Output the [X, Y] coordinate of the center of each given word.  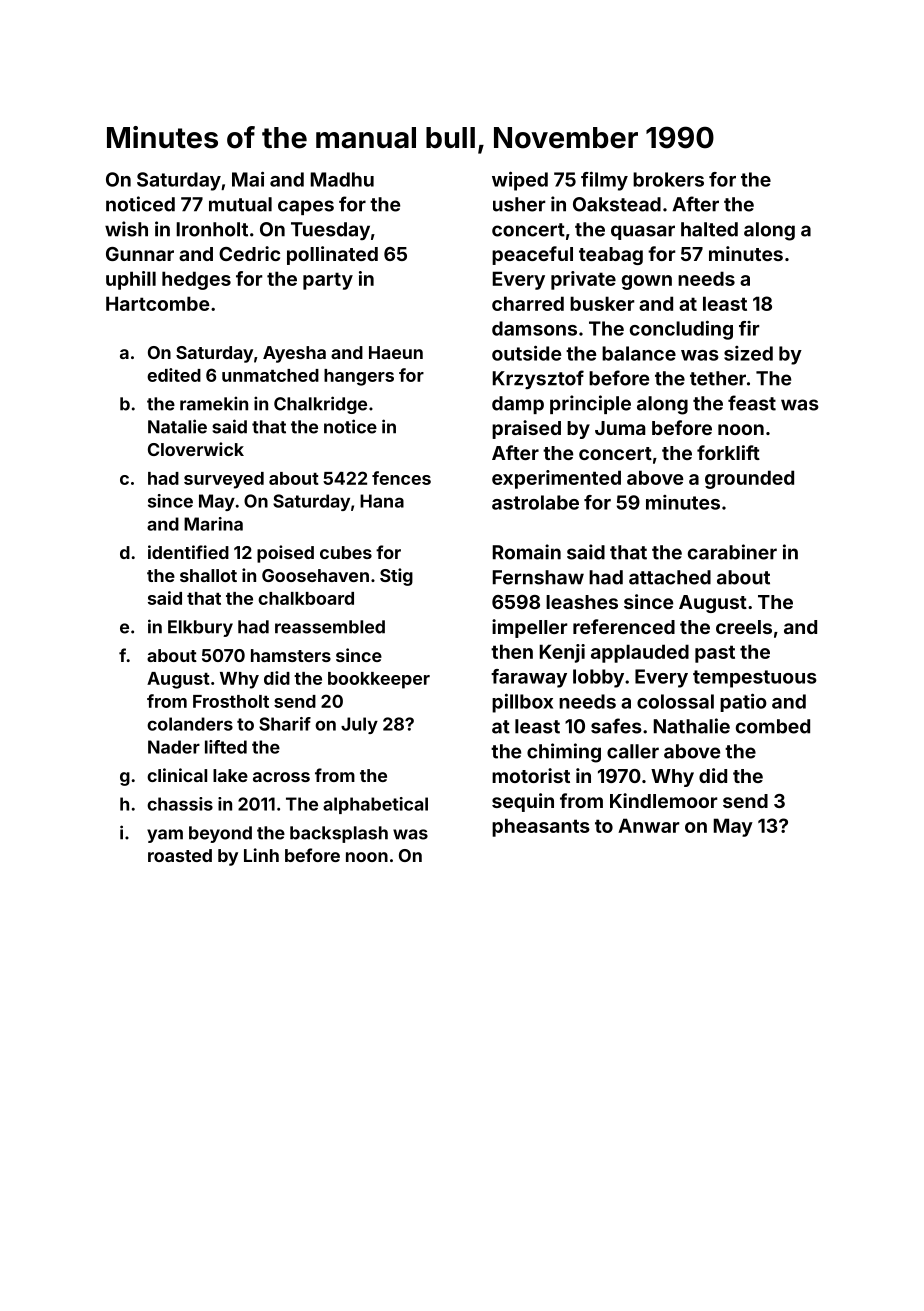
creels [744, 627]
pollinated [332, 255]
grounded [749, 479]
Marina [213, 524]
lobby [598, 678]
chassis [180, 804]
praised [526, 429]
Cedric [249, 253]
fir [749, 328]
